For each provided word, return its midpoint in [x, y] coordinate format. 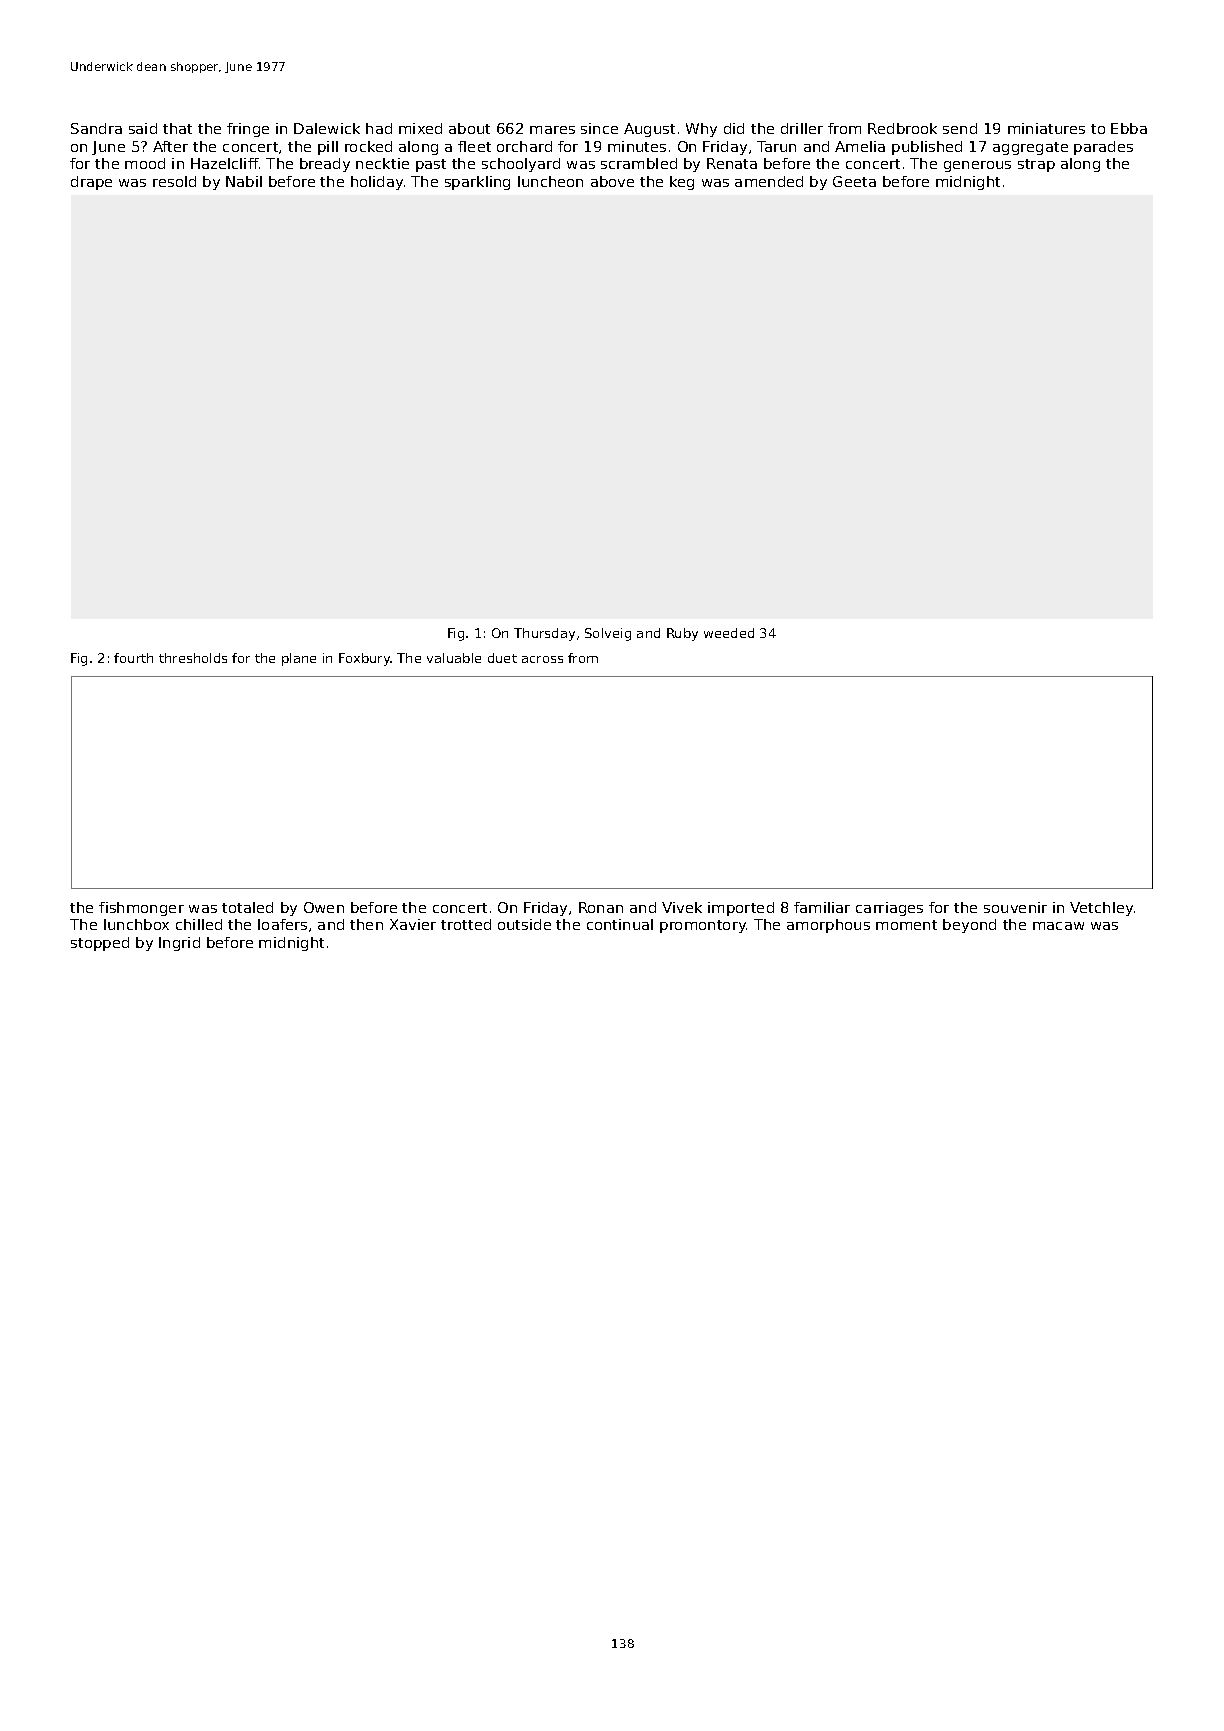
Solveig [608, 634]
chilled [199, 924]
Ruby [682, 634]
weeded [729, 633]
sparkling [477, 183]
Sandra [96, 128]
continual [620, 924]
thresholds [193, 658]
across [542, 659]
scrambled [639, 163]
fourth [133, 658]
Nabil [244, 181]
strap [1036, 165]
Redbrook [902, 128]
